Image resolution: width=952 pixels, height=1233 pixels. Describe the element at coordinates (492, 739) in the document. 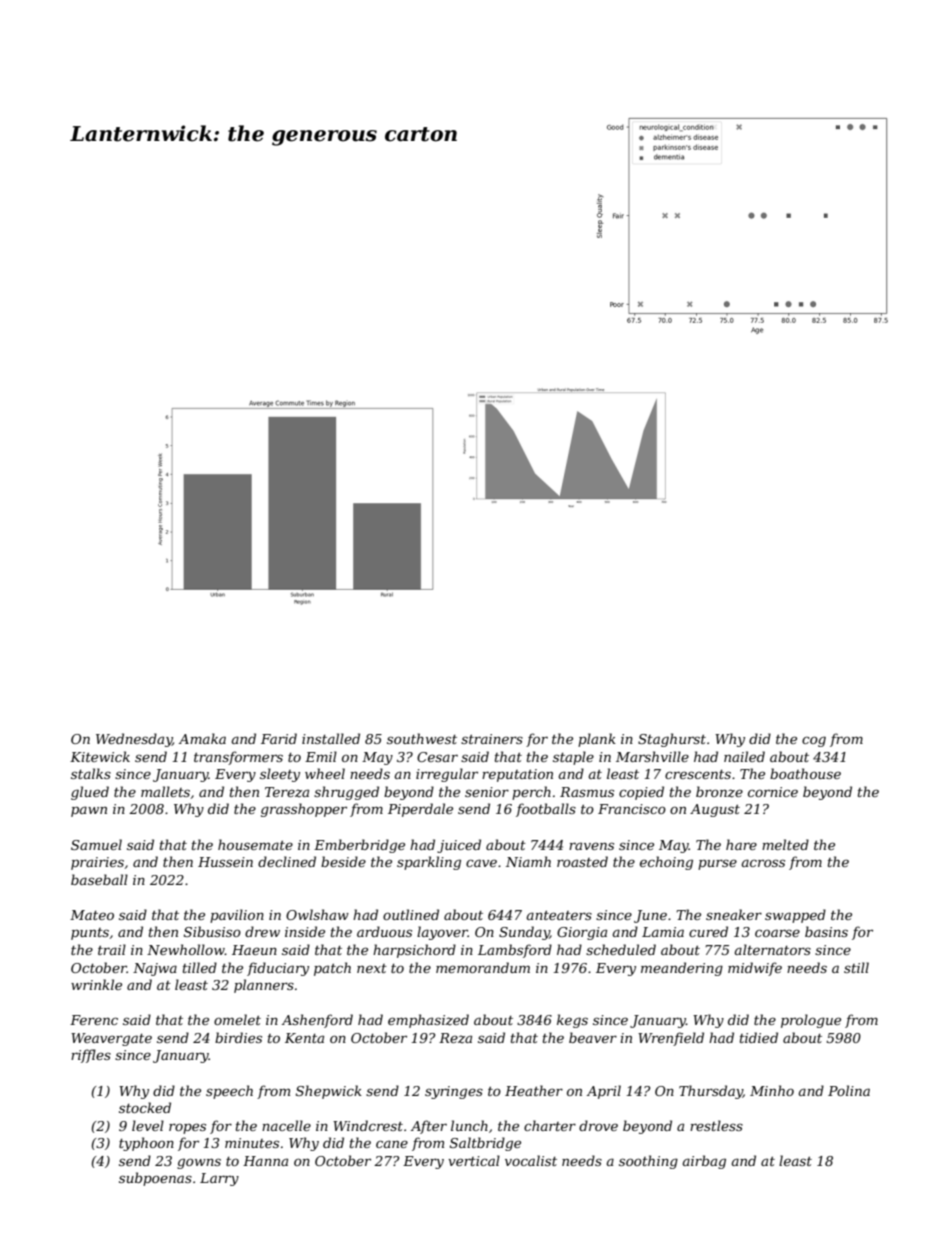

I see `strainers` at that location.
